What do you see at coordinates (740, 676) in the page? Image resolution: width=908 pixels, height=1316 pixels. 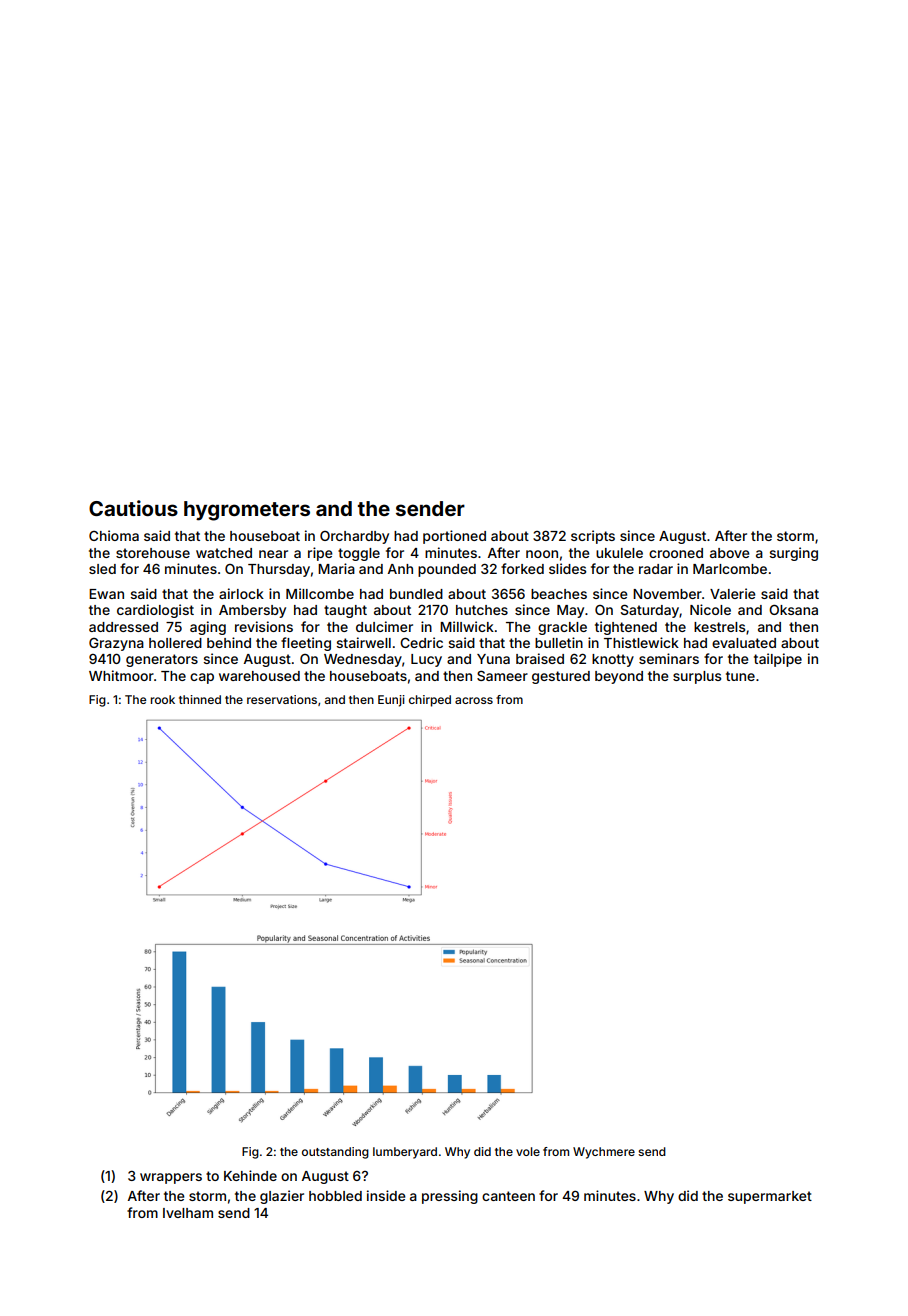 I see `tune` at bounding box center [740, 676].
